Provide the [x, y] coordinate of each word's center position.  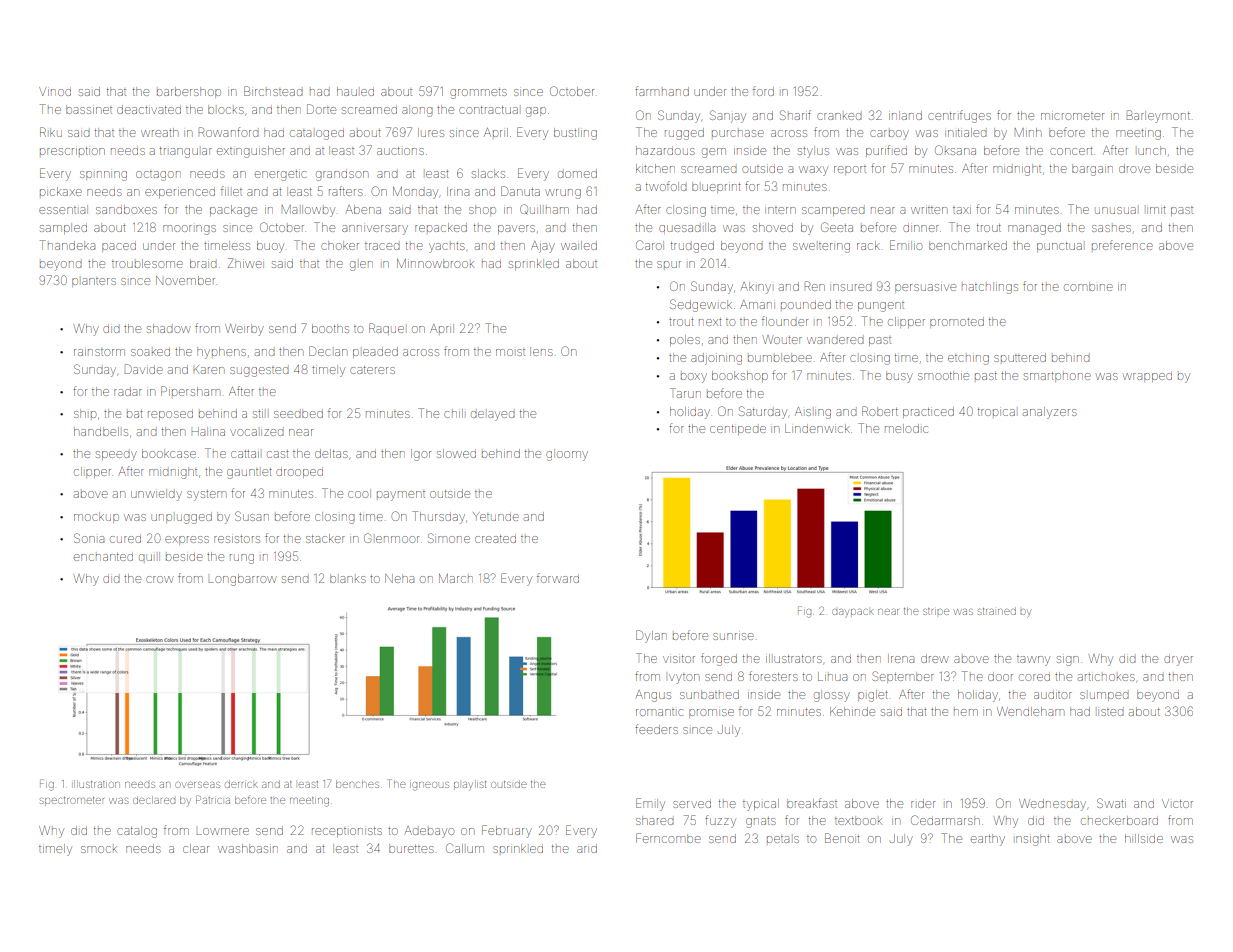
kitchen [655, 168]
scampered [833, 211]
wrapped [1147, 377]
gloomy [567, 455]
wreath [159, 132]
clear [196, 848]
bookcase [169, 453]
